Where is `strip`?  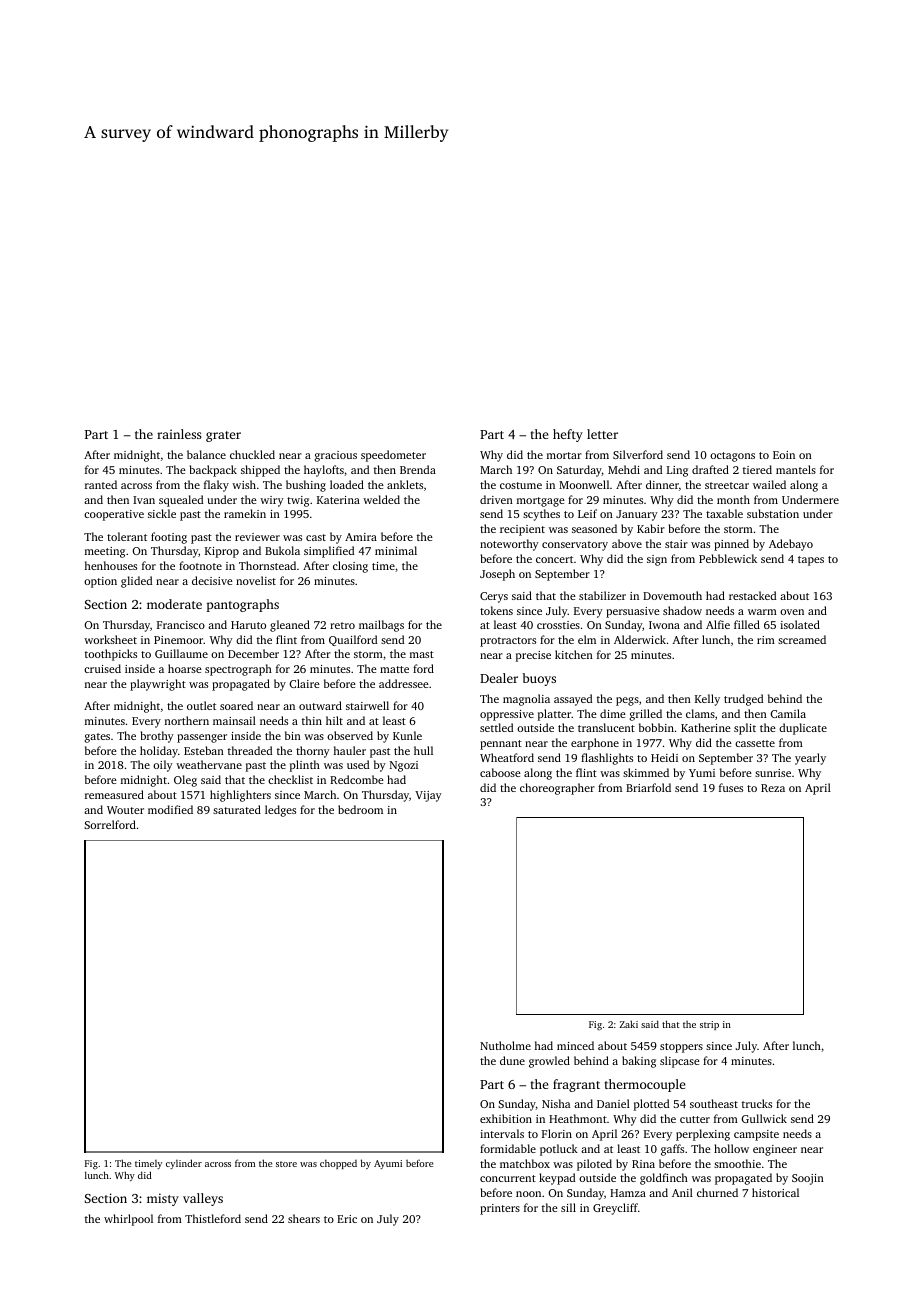
strip is located at coordinates (709, 1025).
